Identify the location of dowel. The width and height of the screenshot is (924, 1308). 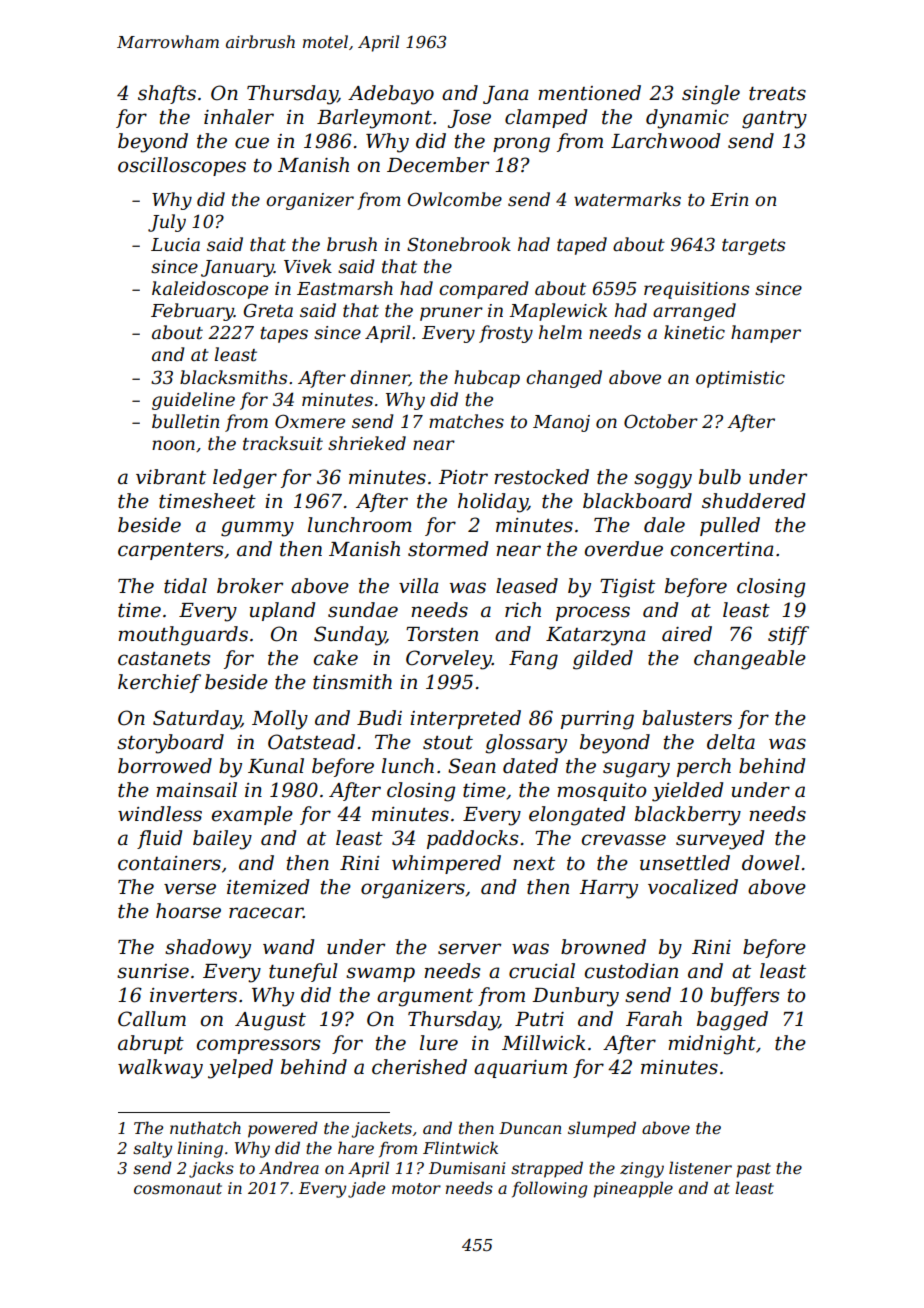
(771, 863).
